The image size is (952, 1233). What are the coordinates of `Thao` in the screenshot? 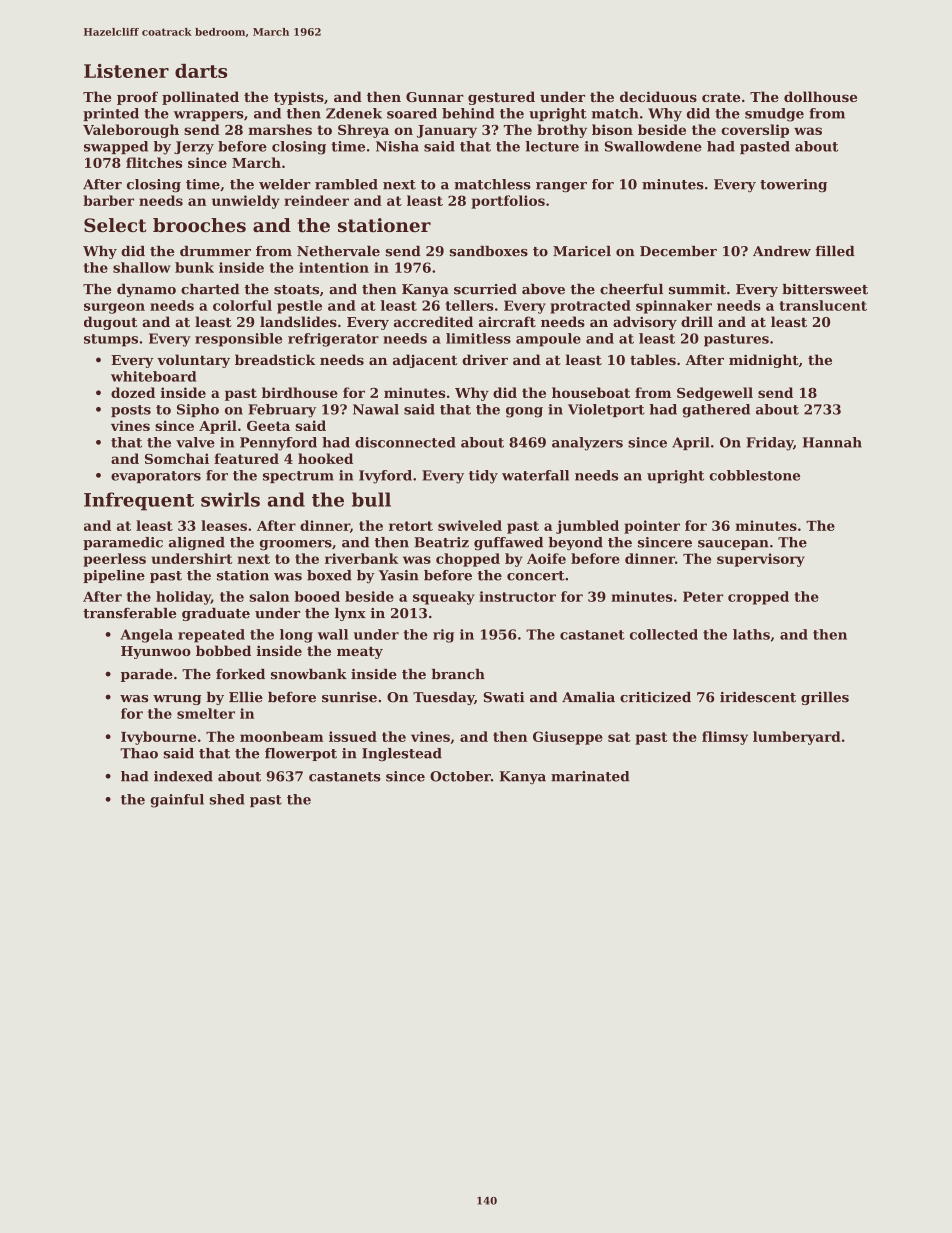 It's located at (139, 753).
